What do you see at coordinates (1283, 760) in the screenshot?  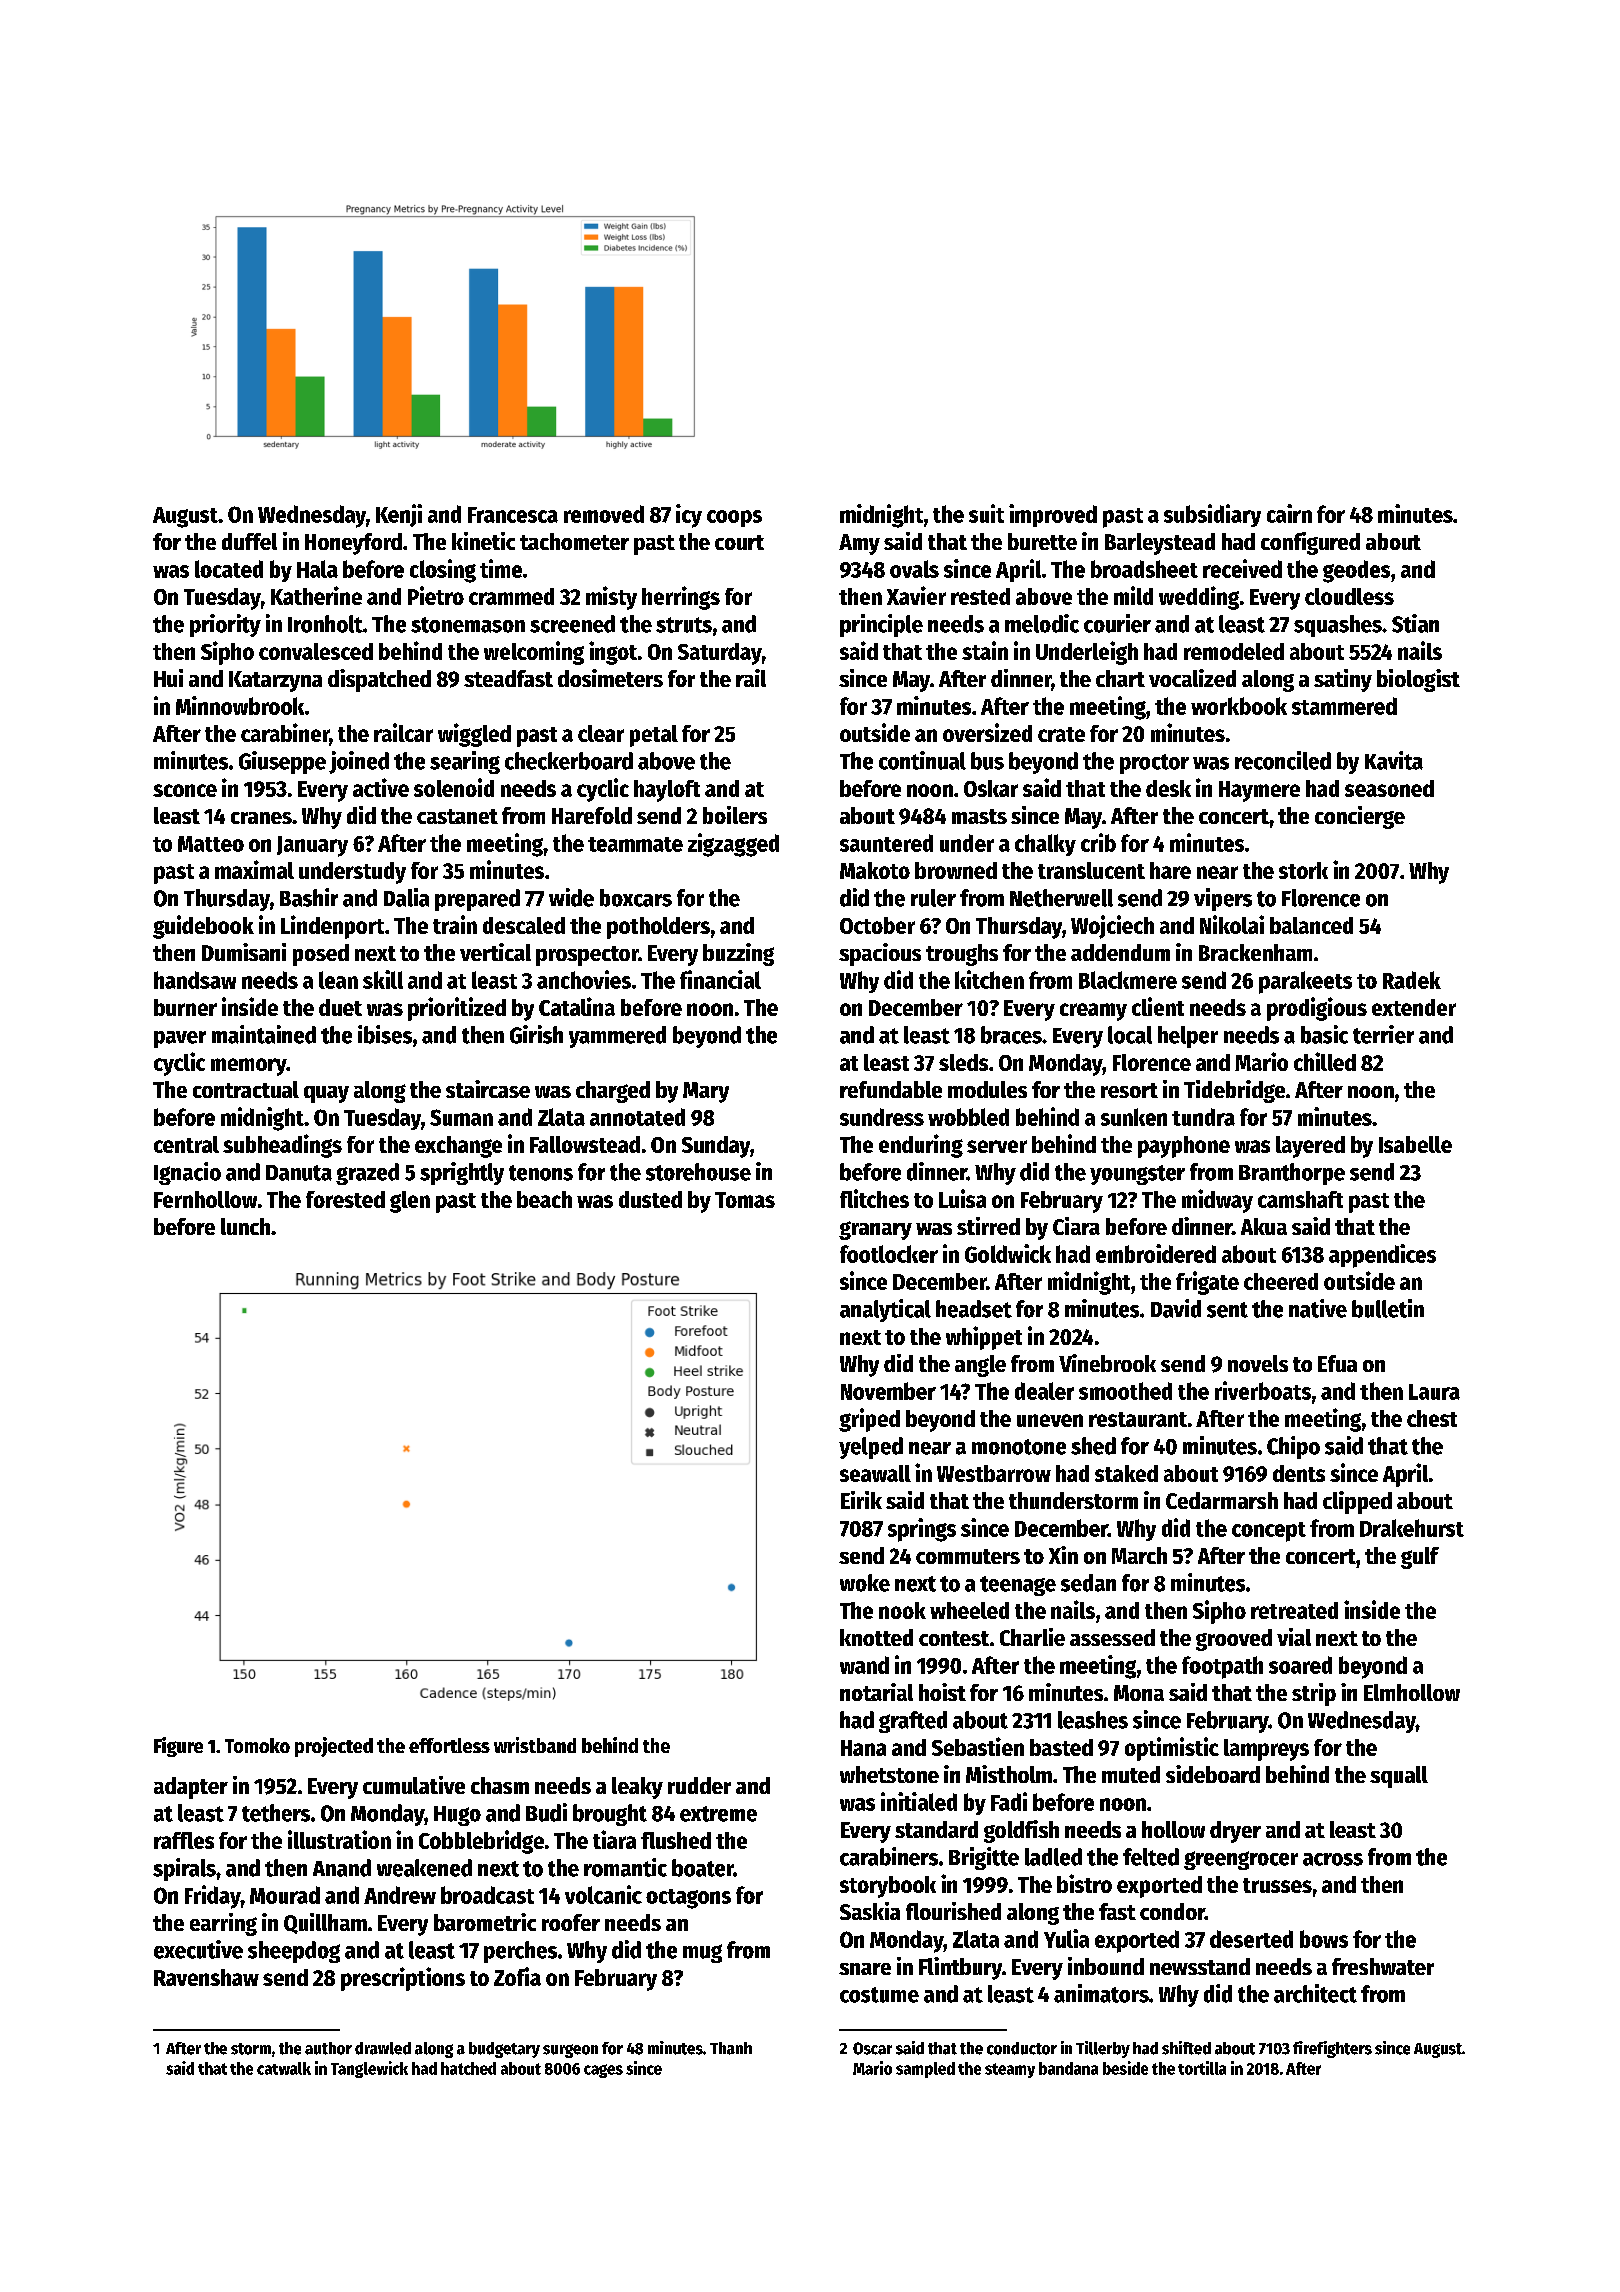 I see `reconciled` at bounding box center [1283, 760].
